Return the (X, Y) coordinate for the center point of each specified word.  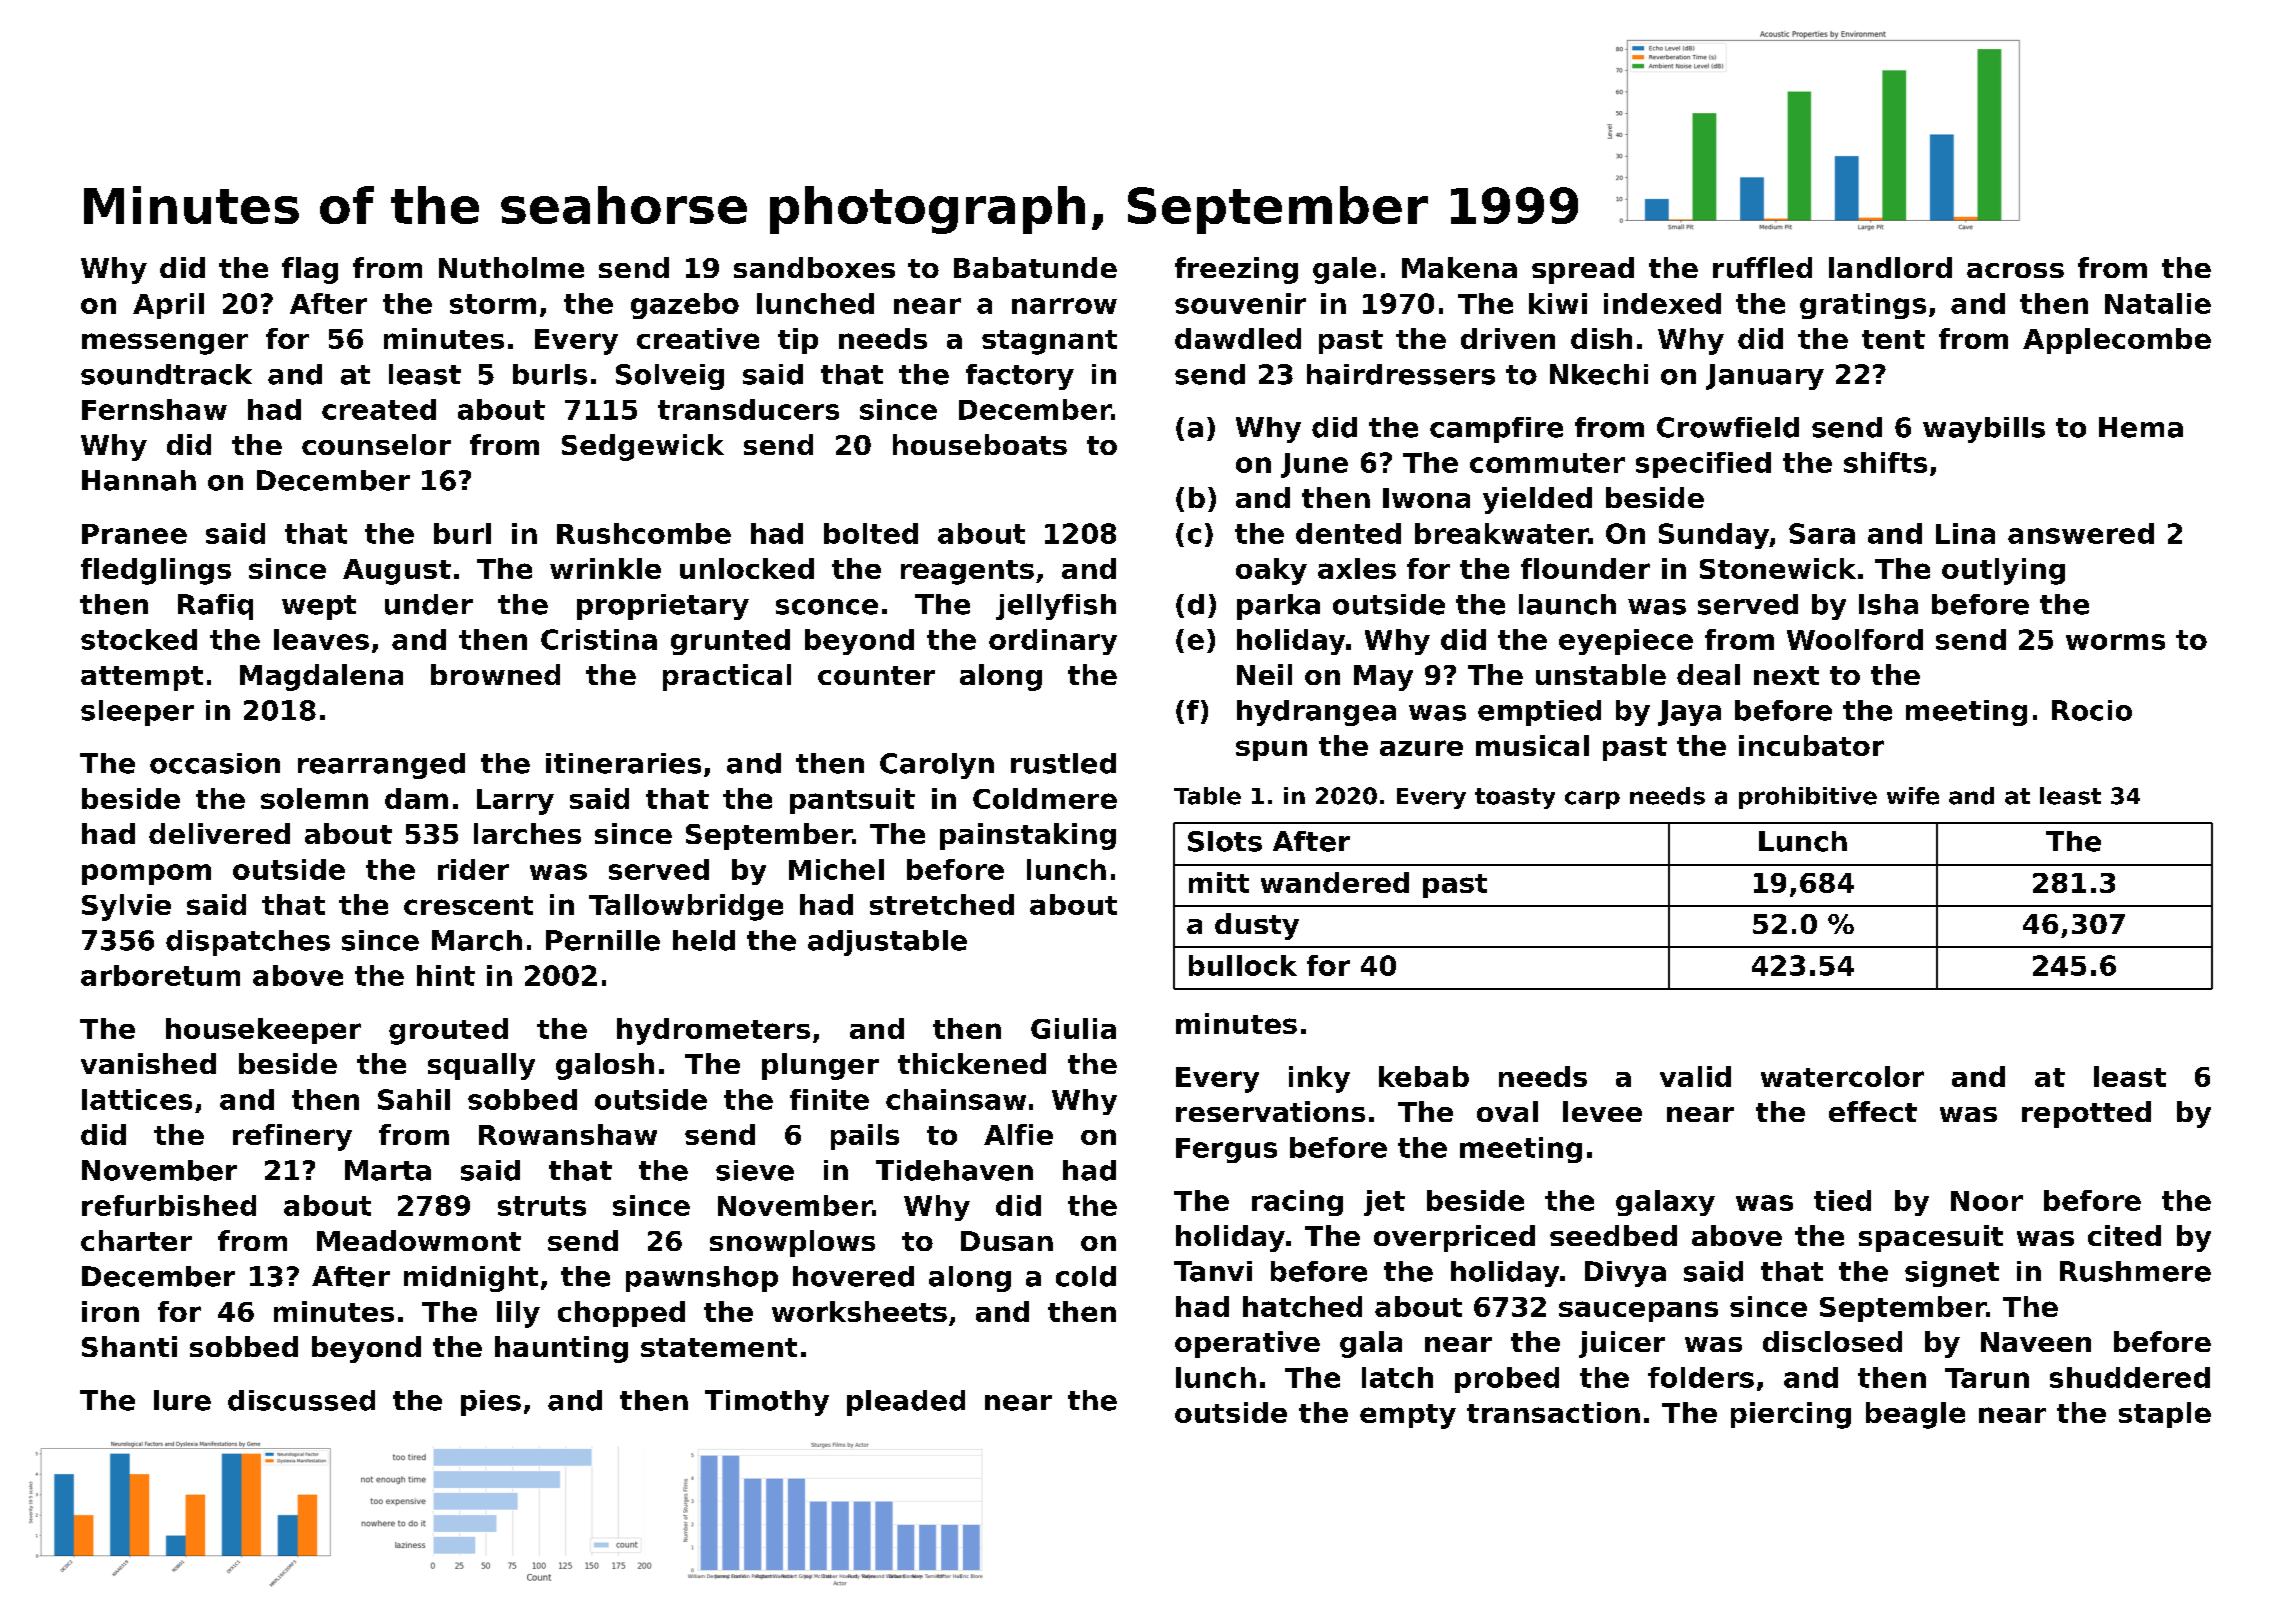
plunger (820, 1066)
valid (1695, 1076)
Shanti (129, 1346)
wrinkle (605, 568)
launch (1567, 604)
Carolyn (937, 766)
